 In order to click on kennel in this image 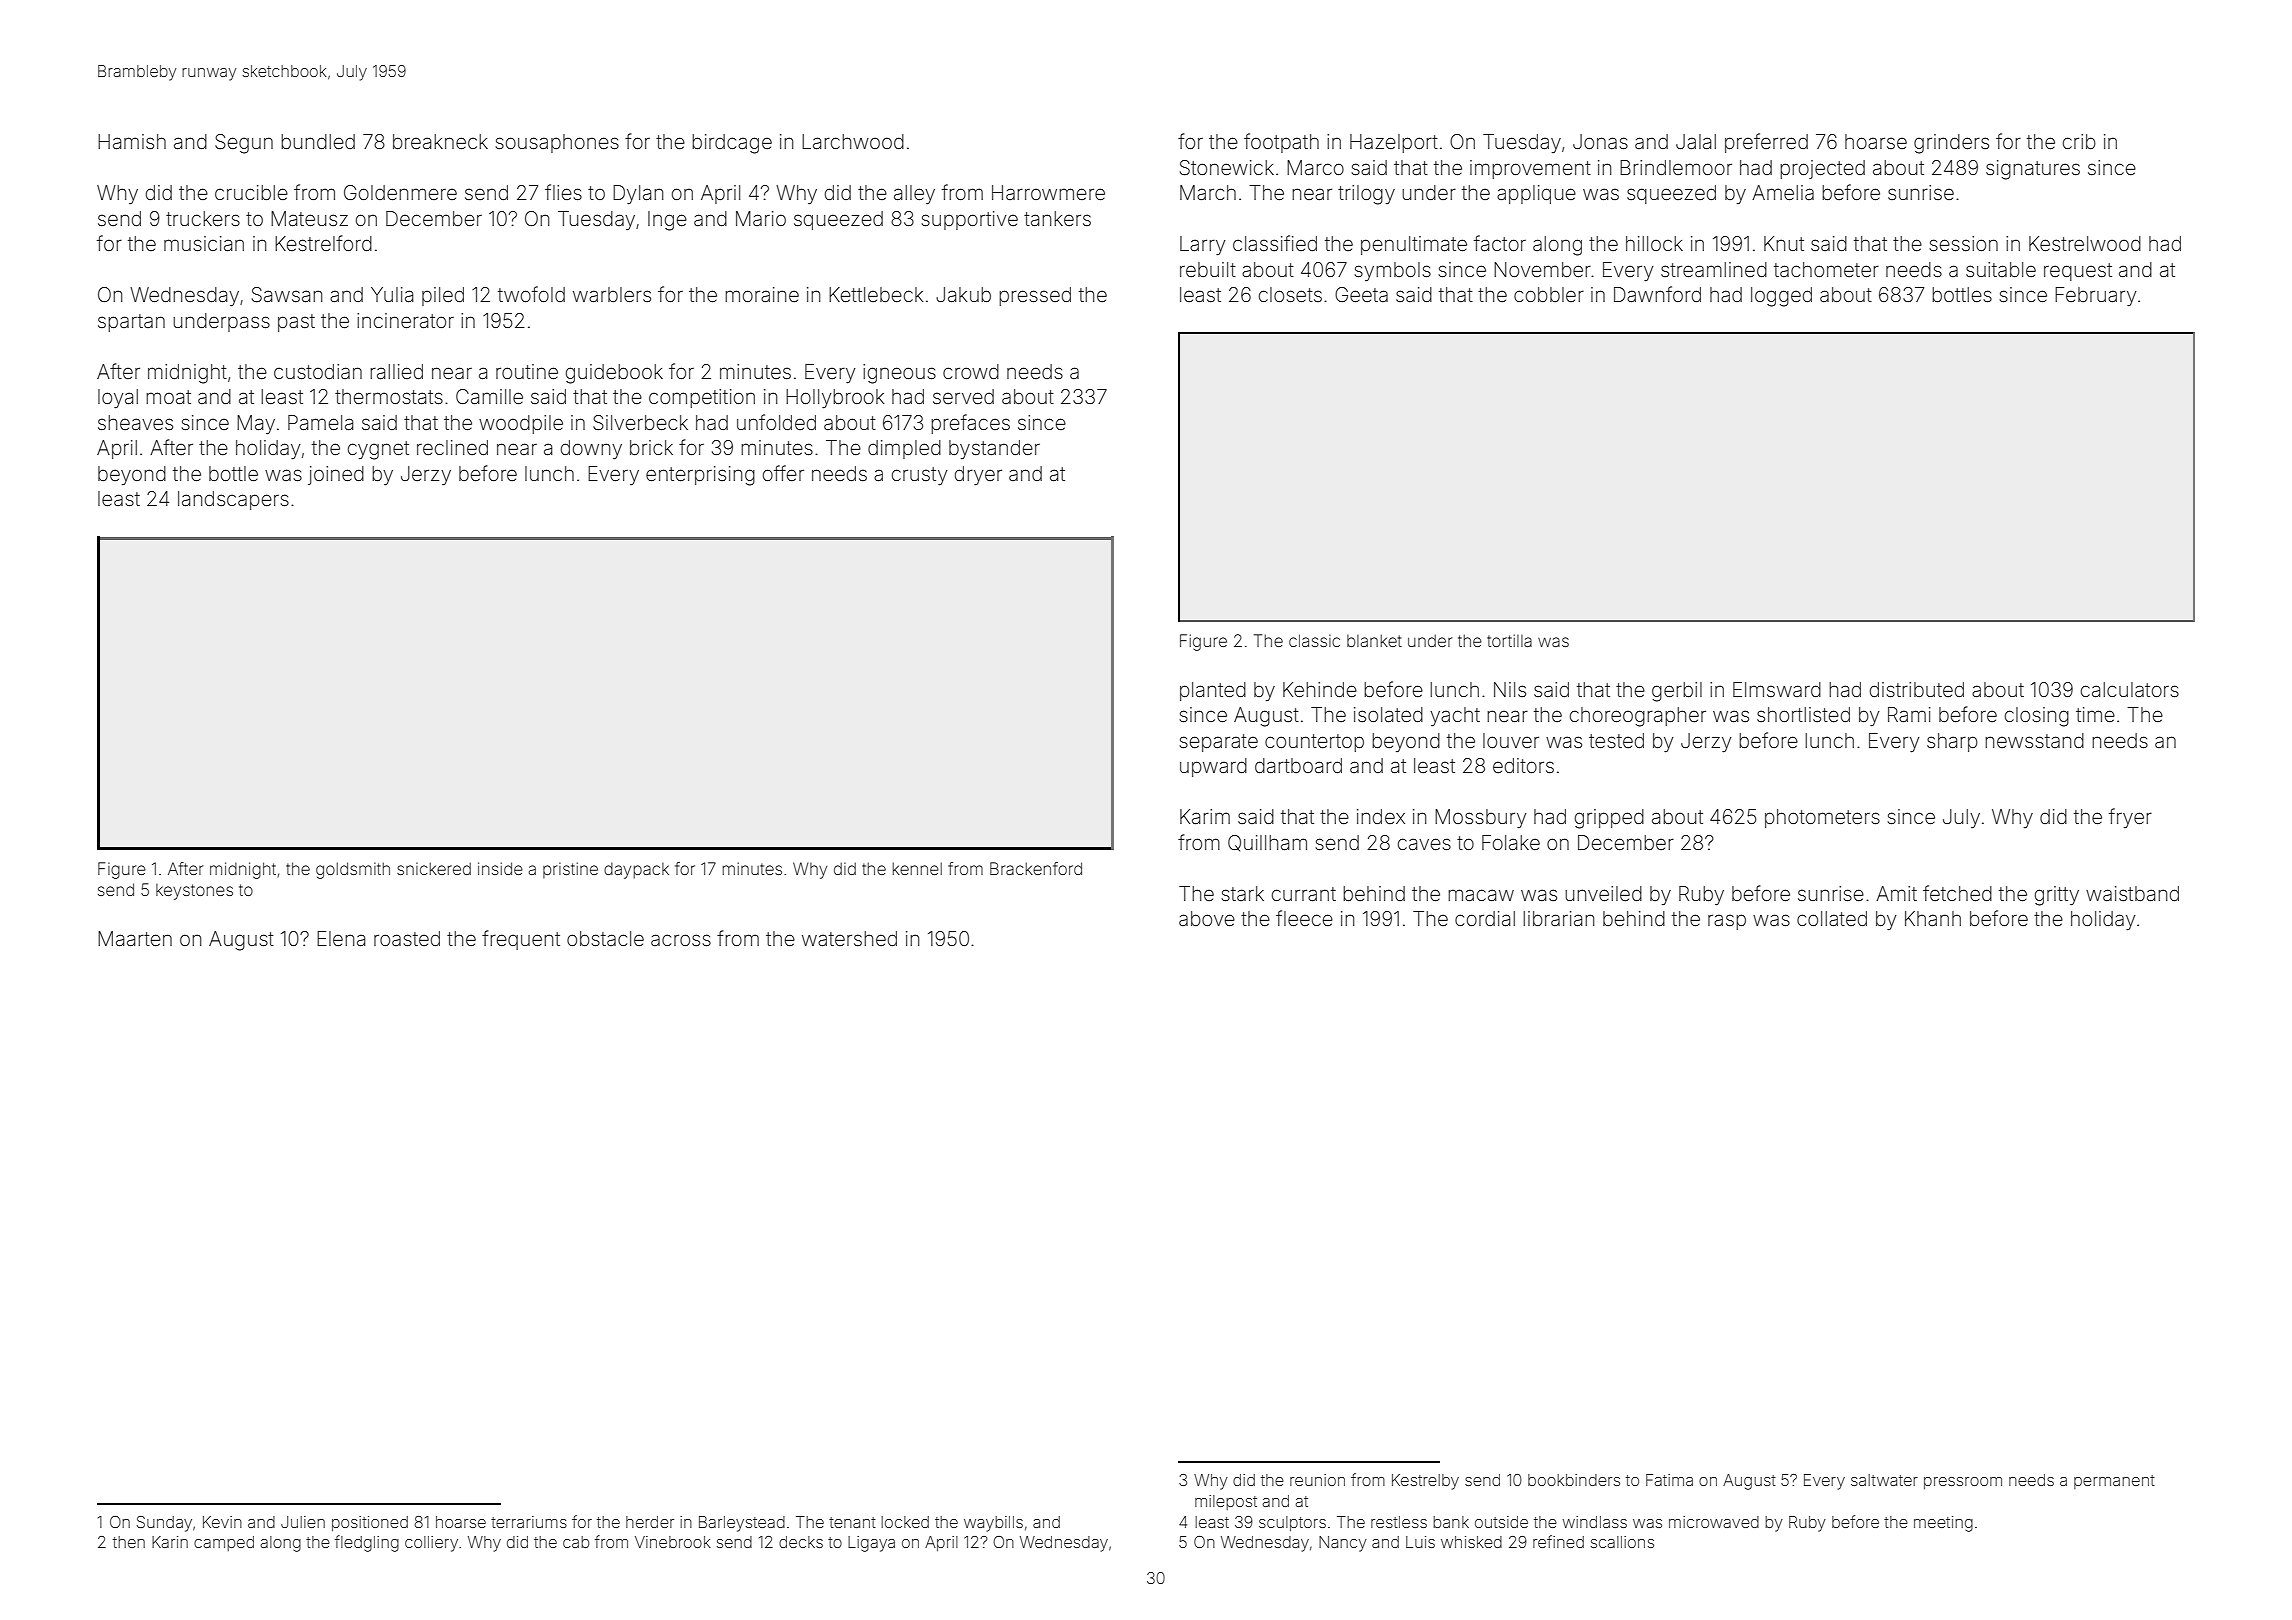, I will do `click(917, 868)`.
